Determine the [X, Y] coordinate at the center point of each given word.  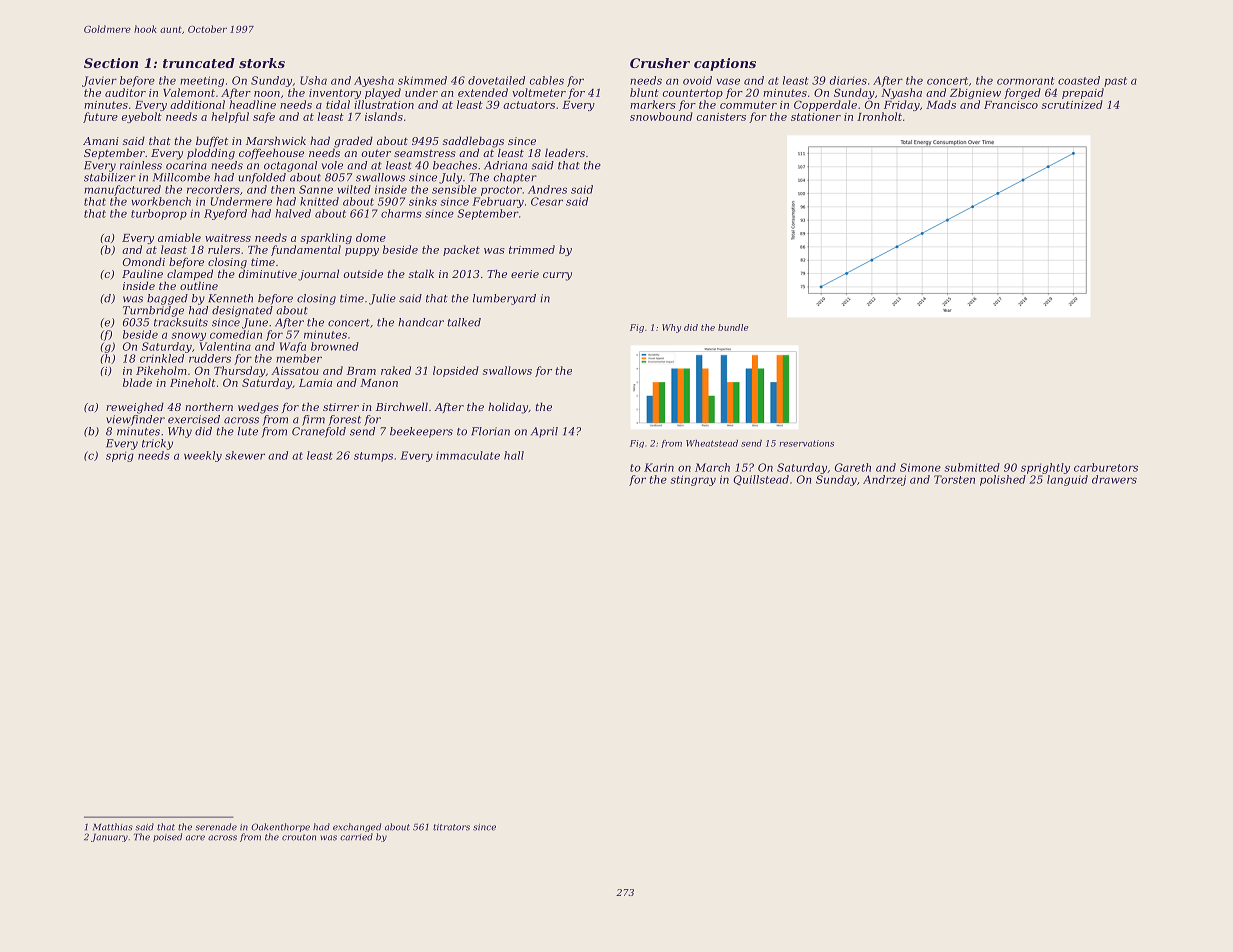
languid [1067, 480]
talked [464, 322]
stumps [373, 457]
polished [1003, 480]
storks [262, 63]
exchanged [357, 827]
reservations [807, 443]
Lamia [315, 383]
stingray [693, 480]
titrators [451, 827]
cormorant [1025, 81]
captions [725, 64]
